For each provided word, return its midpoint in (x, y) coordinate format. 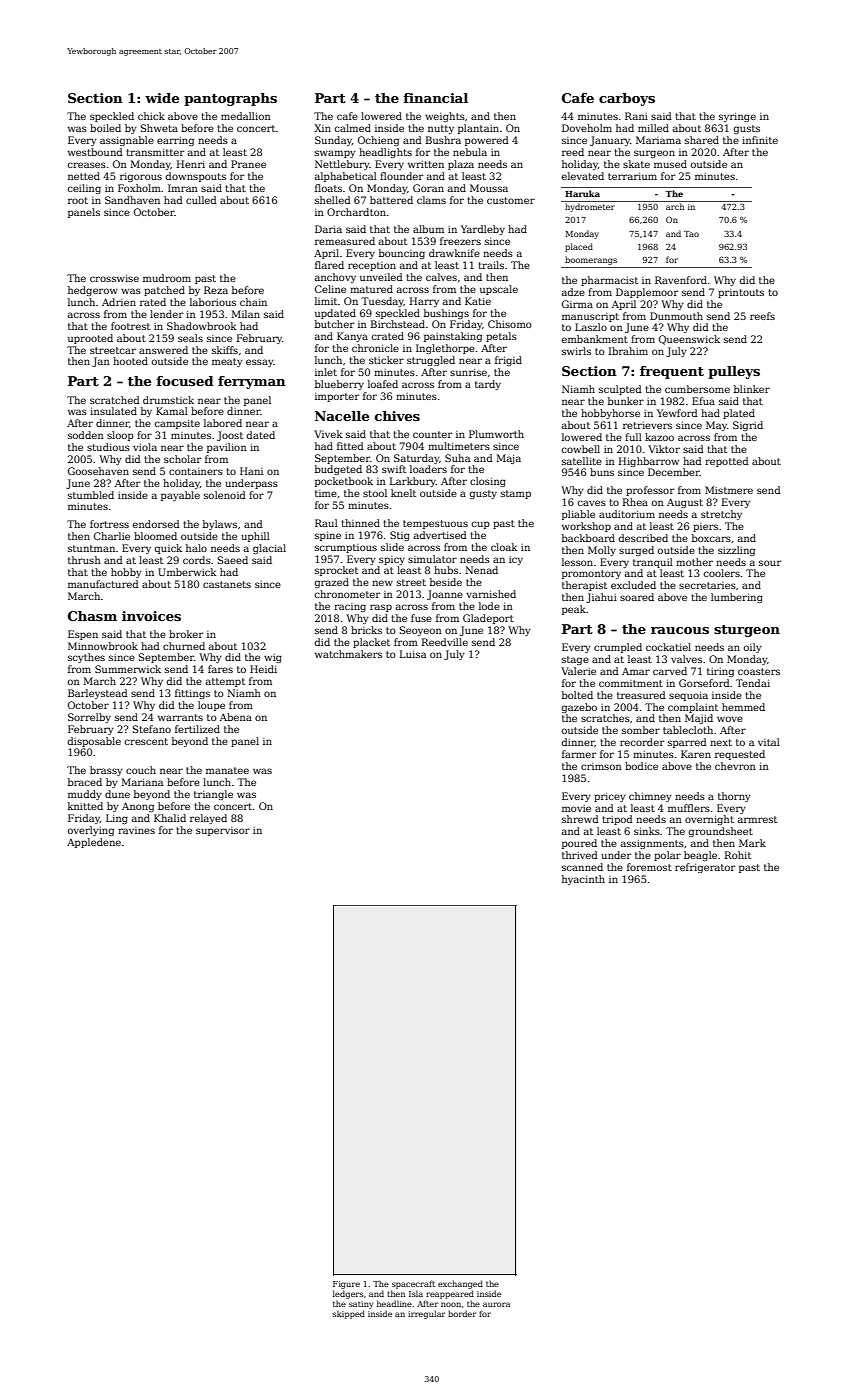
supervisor (223, 831)
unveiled (381, 277)
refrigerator (705, 868)
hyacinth (583, 880)
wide (162, 98)
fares (220, 669)
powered (487, 141)
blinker (752, 389)
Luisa (413, 654)
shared (702, 140)
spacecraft (413, 1284)
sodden (86, 435)
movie (576, 808)
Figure (346, 1285)
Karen (696, 754)
